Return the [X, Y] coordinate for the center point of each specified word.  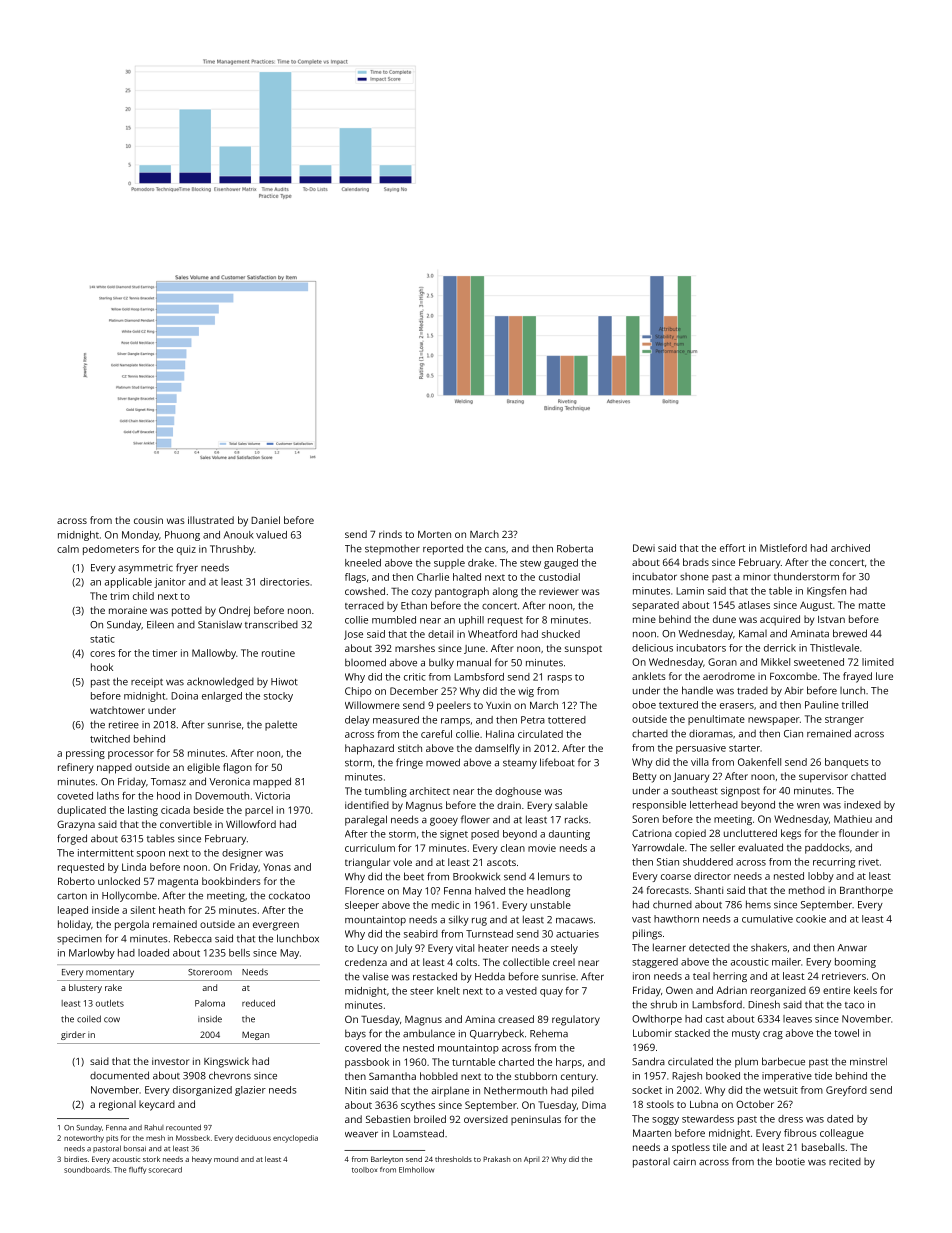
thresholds [453, 1159]
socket [647, 1090]
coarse [676, 877]
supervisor [823, 778]
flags [355, 578]
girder [73, 1035]
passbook [367, 1063]
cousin [148, 520]
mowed [443, 762]
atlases [754, 605]
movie [542, 848]
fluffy [137, 1170]
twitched [110, 739]
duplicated [81, 811]
